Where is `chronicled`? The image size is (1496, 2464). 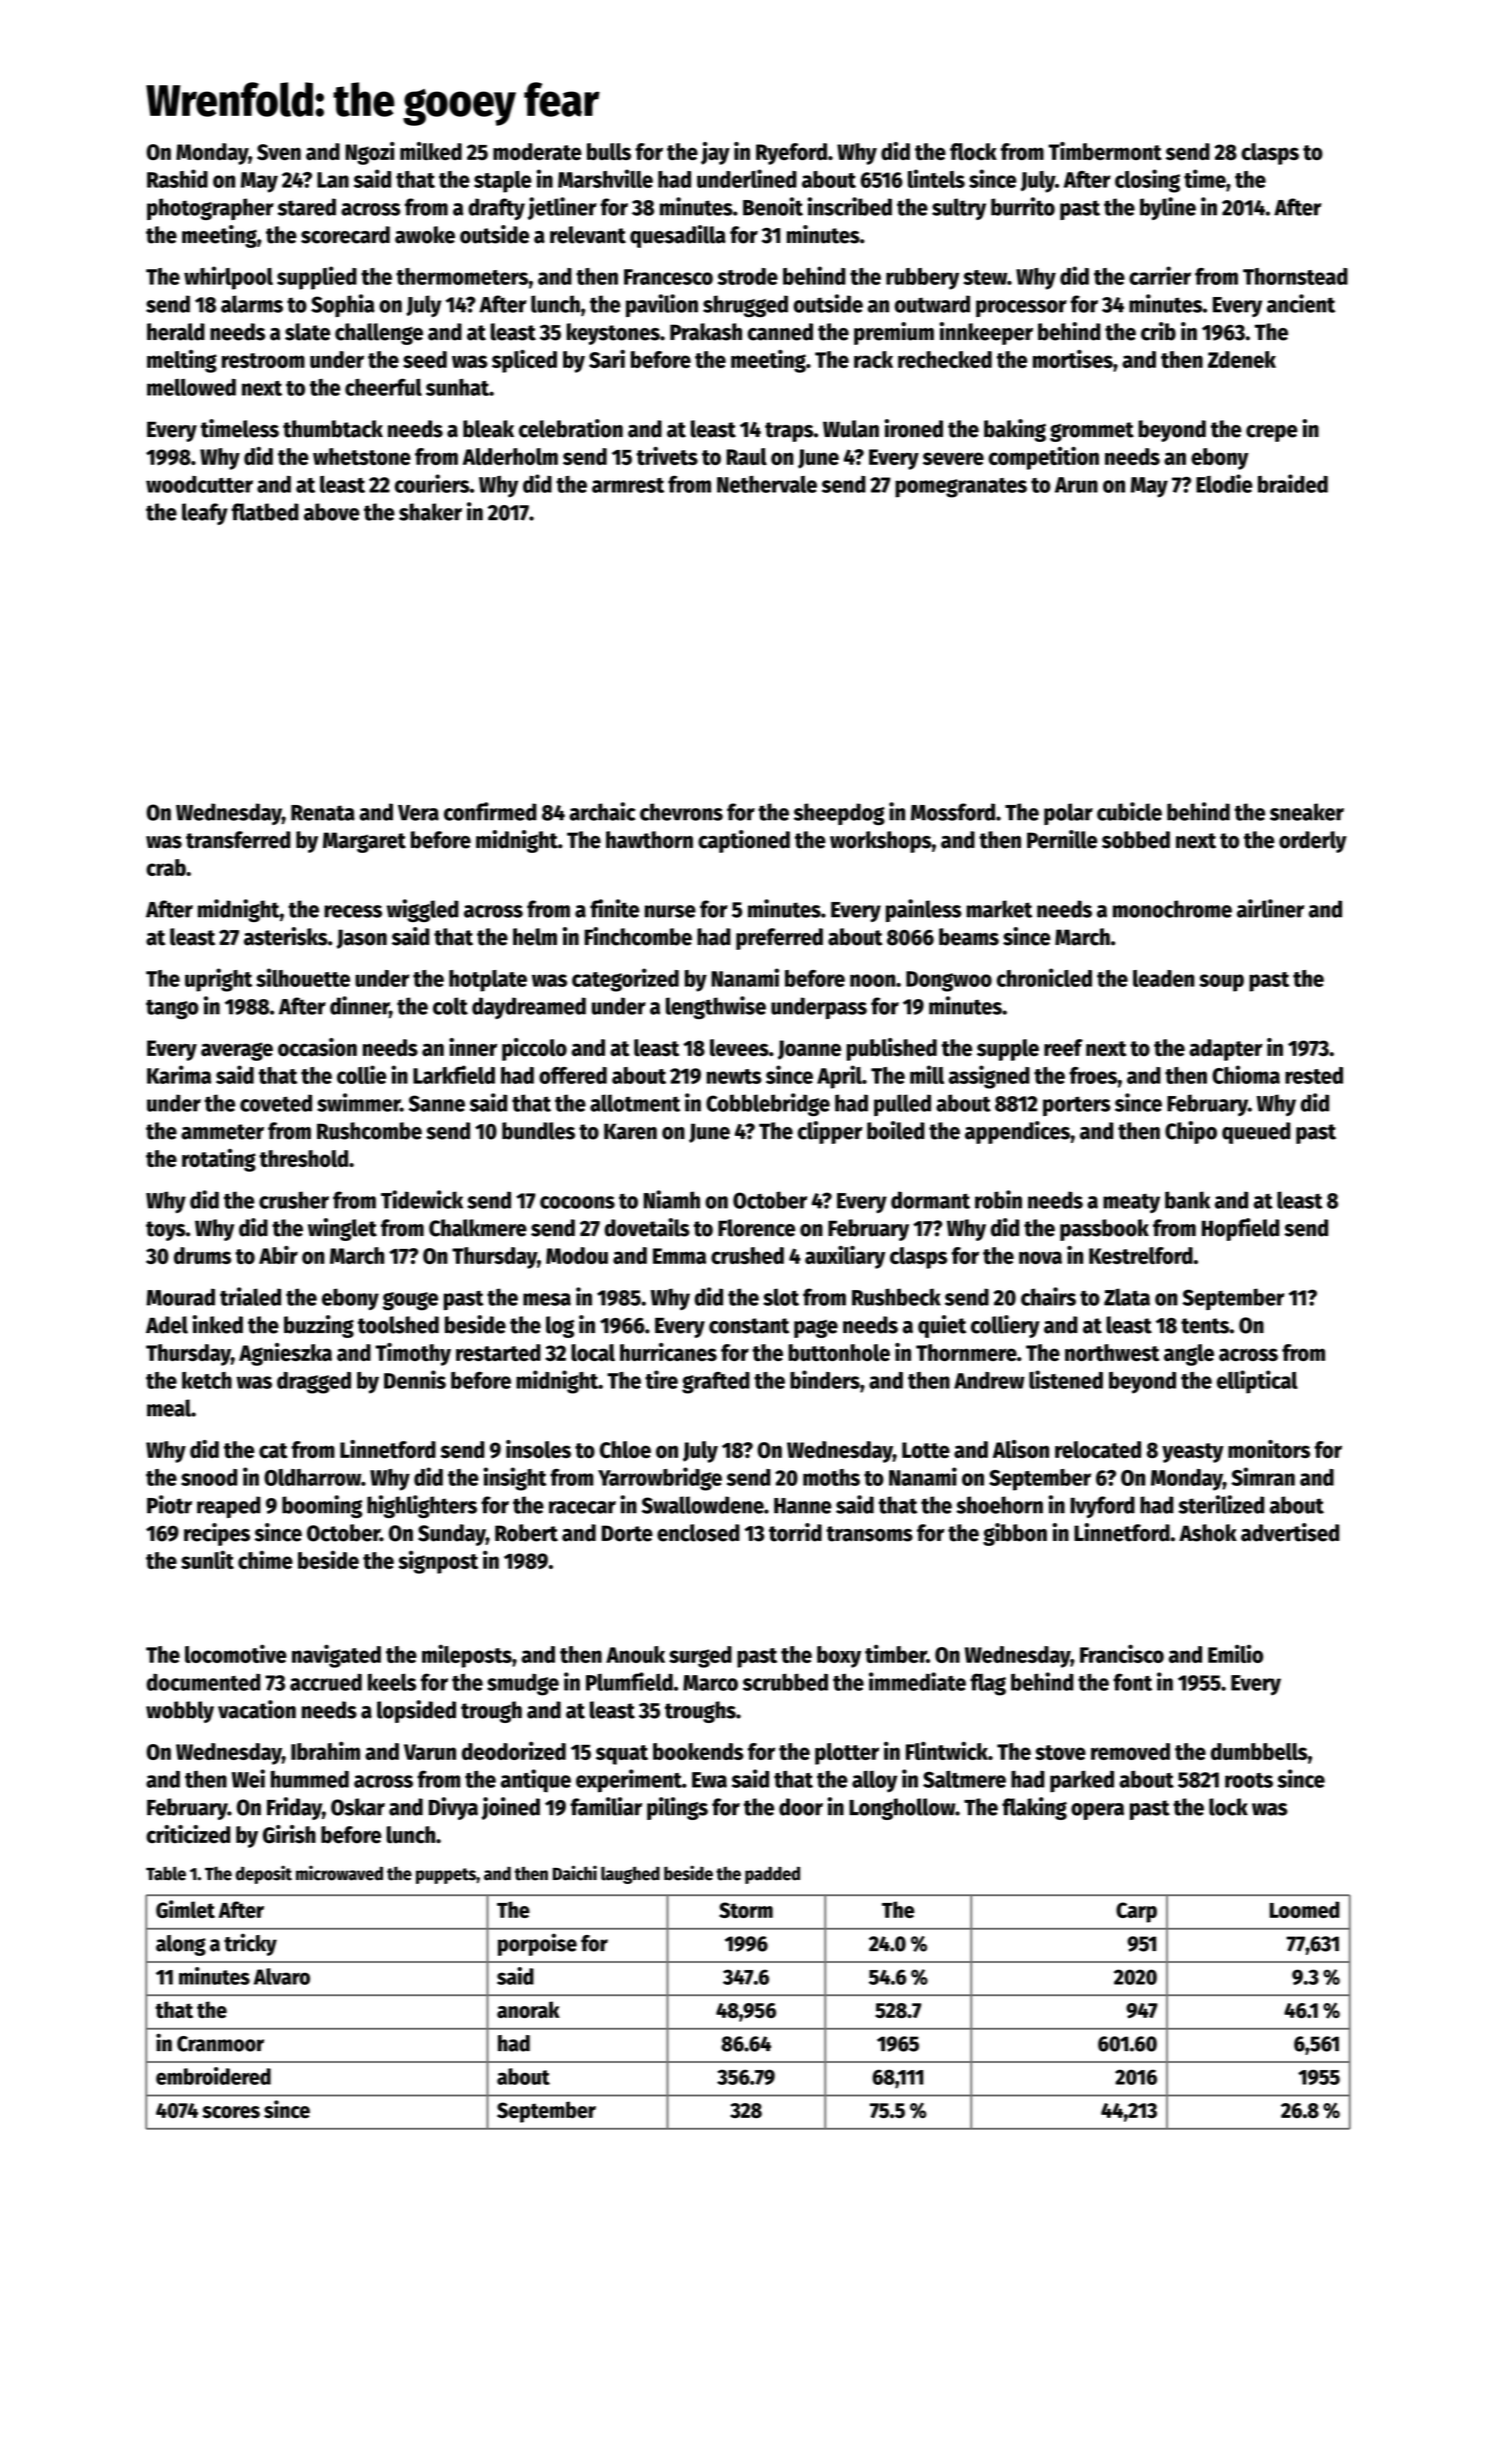 chronicled is located at coordinates (1044, 977).
